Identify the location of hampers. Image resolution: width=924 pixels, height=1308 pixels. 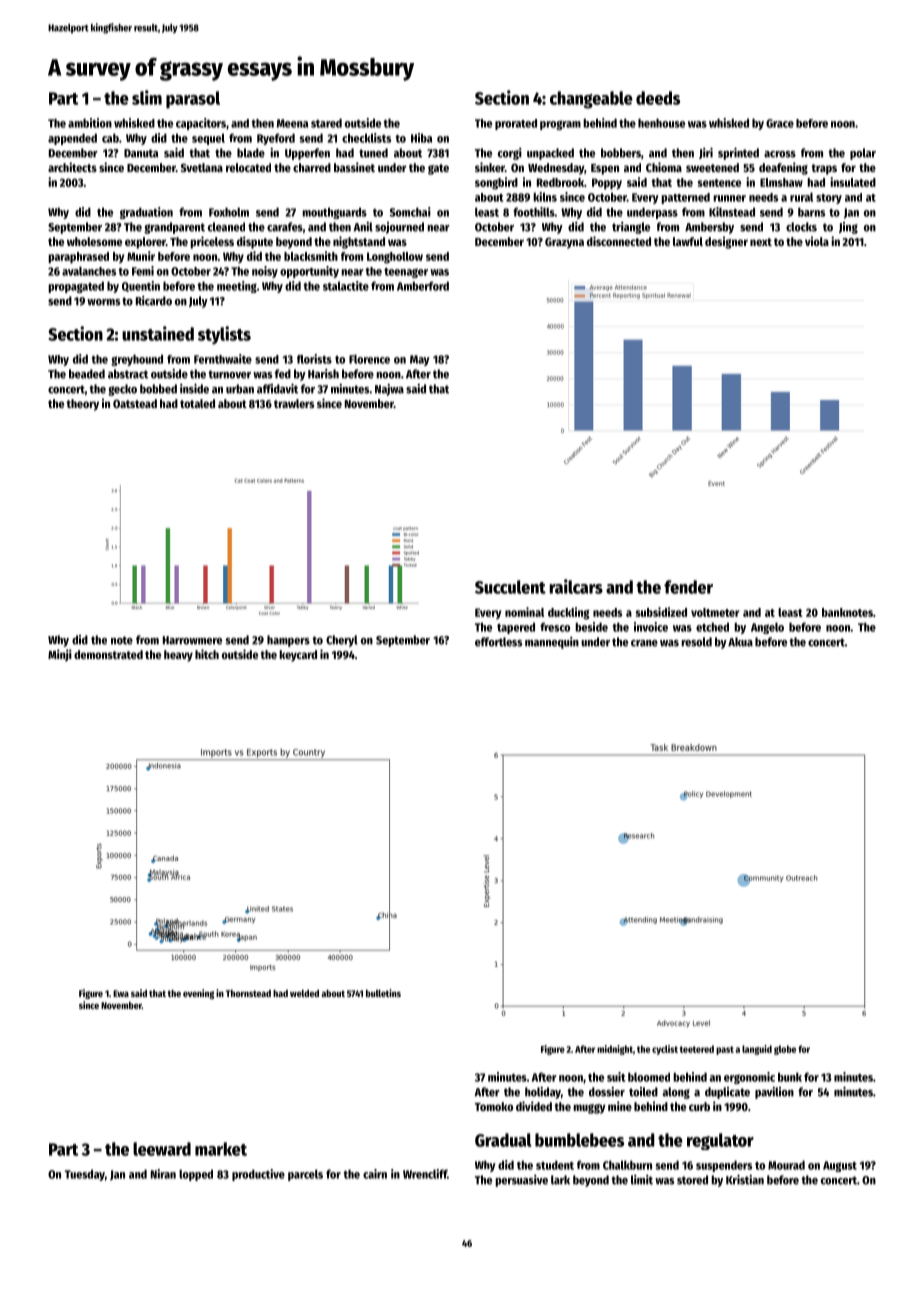
(288, 641).
